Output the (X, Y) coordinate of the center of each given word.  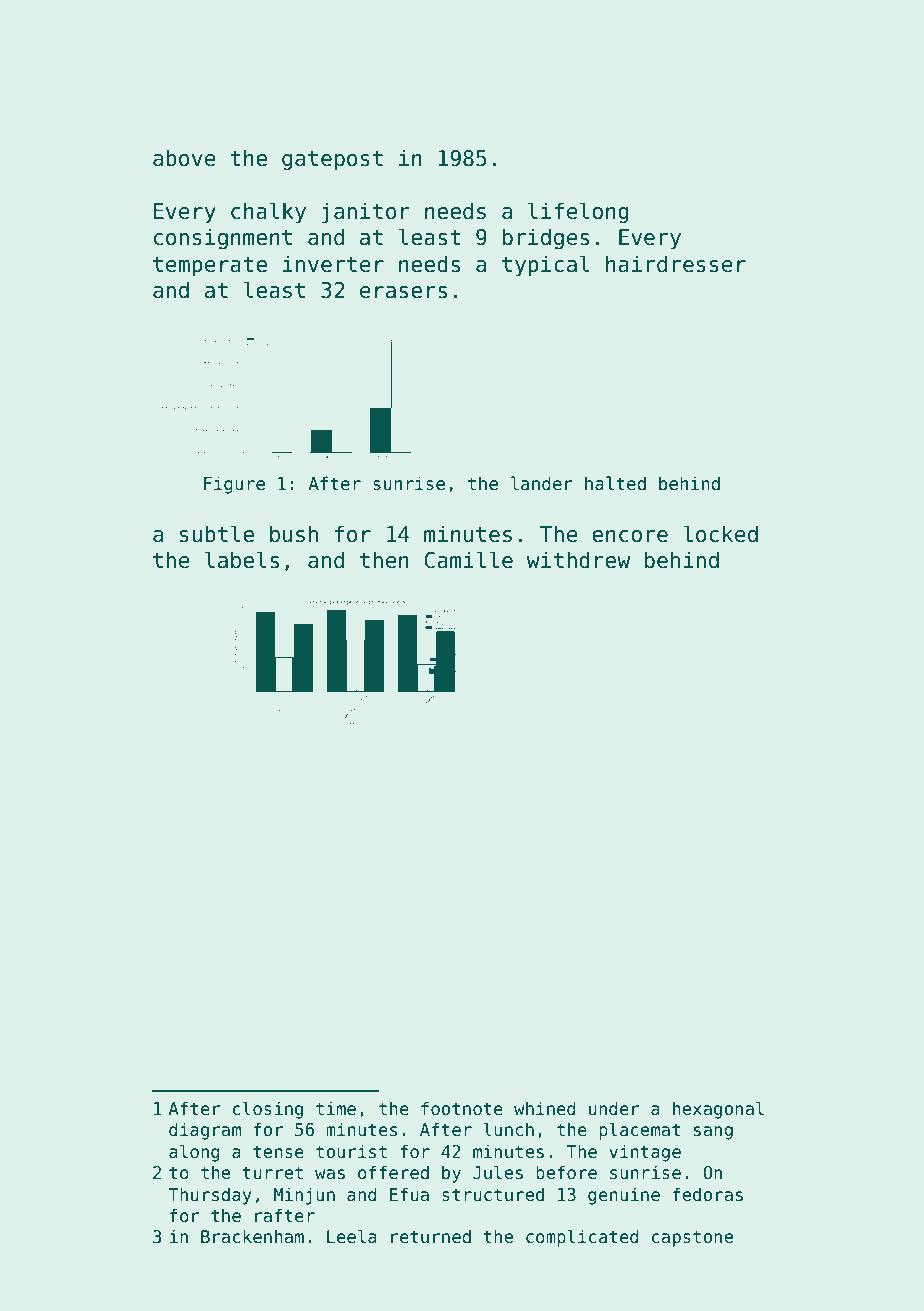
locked (720, 534)
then (384, 560)
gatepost (332, 161)
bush (294, 534)
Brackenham (252, 1236)
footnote (462, 1108)
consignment (223, 239)
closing (268, 1110)
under (614, 1108)
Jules (498, 1172)
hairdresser (676, 264)
